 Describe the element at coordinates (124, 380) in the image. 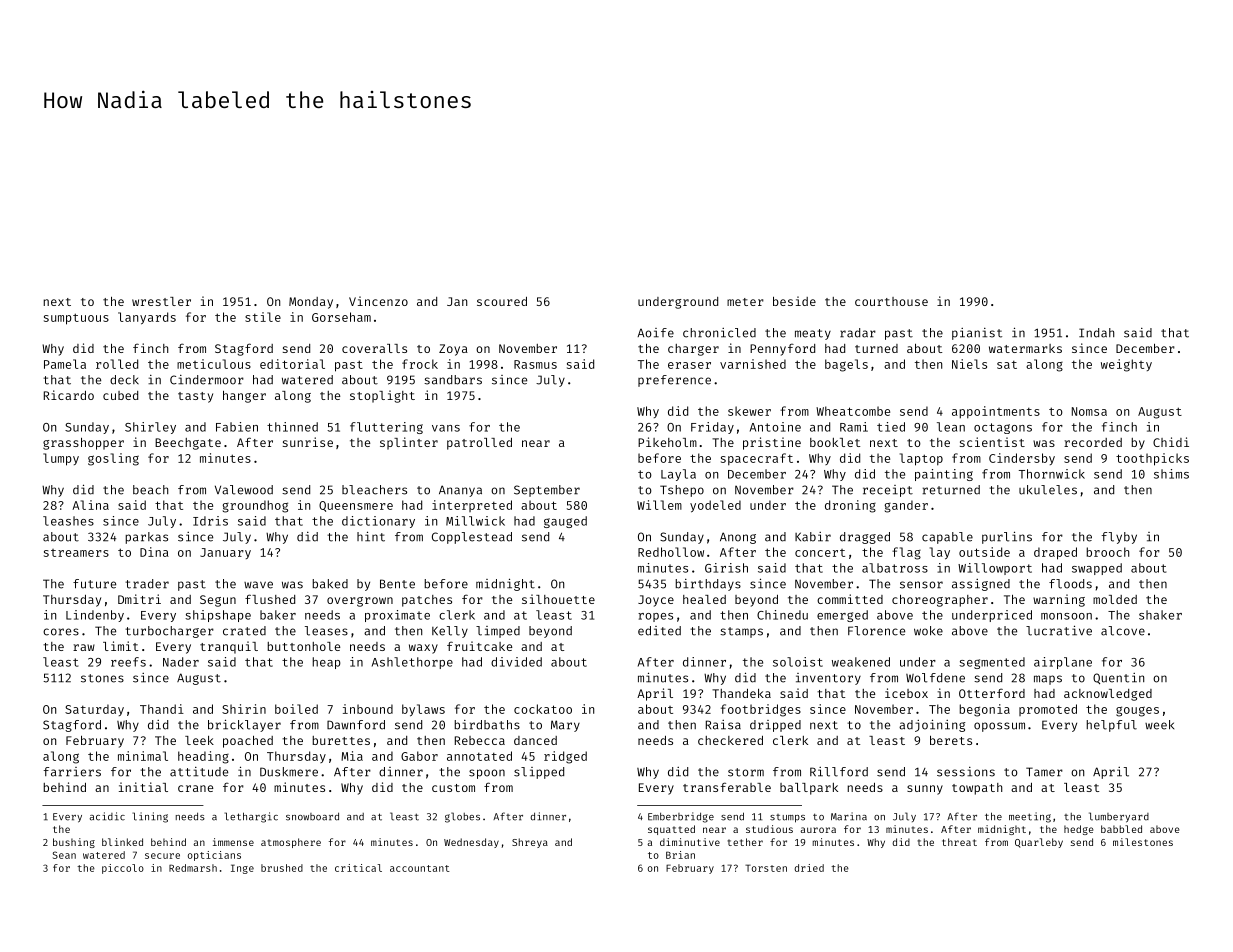

I see `deck` at that location.
